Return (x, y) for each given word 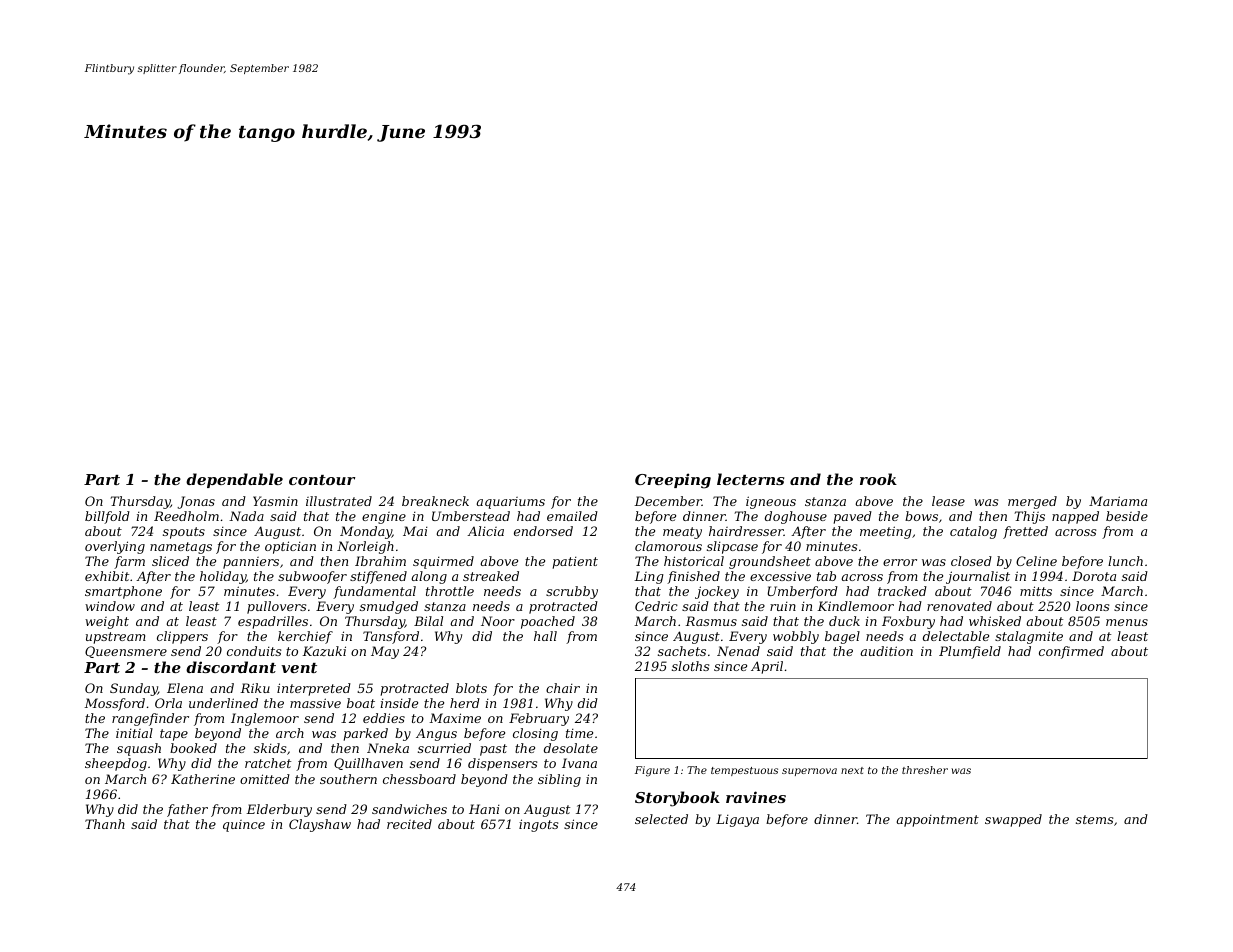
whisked (995, 621)
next (852, 770)
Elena (185, 688)
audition (886, 651)
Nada (246, 516)
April (767, 667)
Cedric (656, 606)
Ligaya (737, 820)
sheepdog (116, 764)
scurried (444, 748)
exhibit (107, 576)
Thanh (105, 824)
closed (971, 561)
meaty (682, 533)
